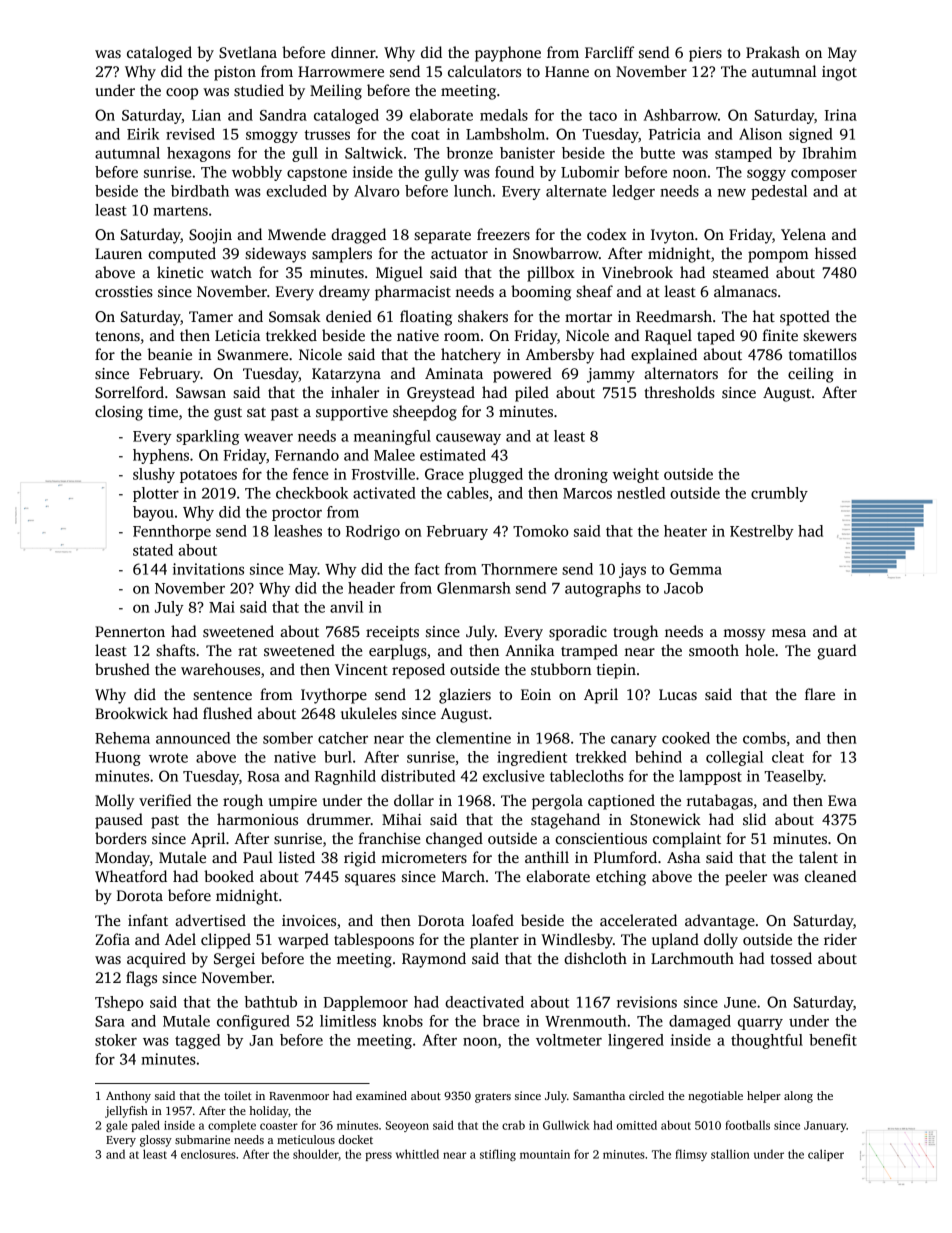  What do you see at coordinates (791, 958) in the image?
I see `tossed` at bounding box center [791, 958].
